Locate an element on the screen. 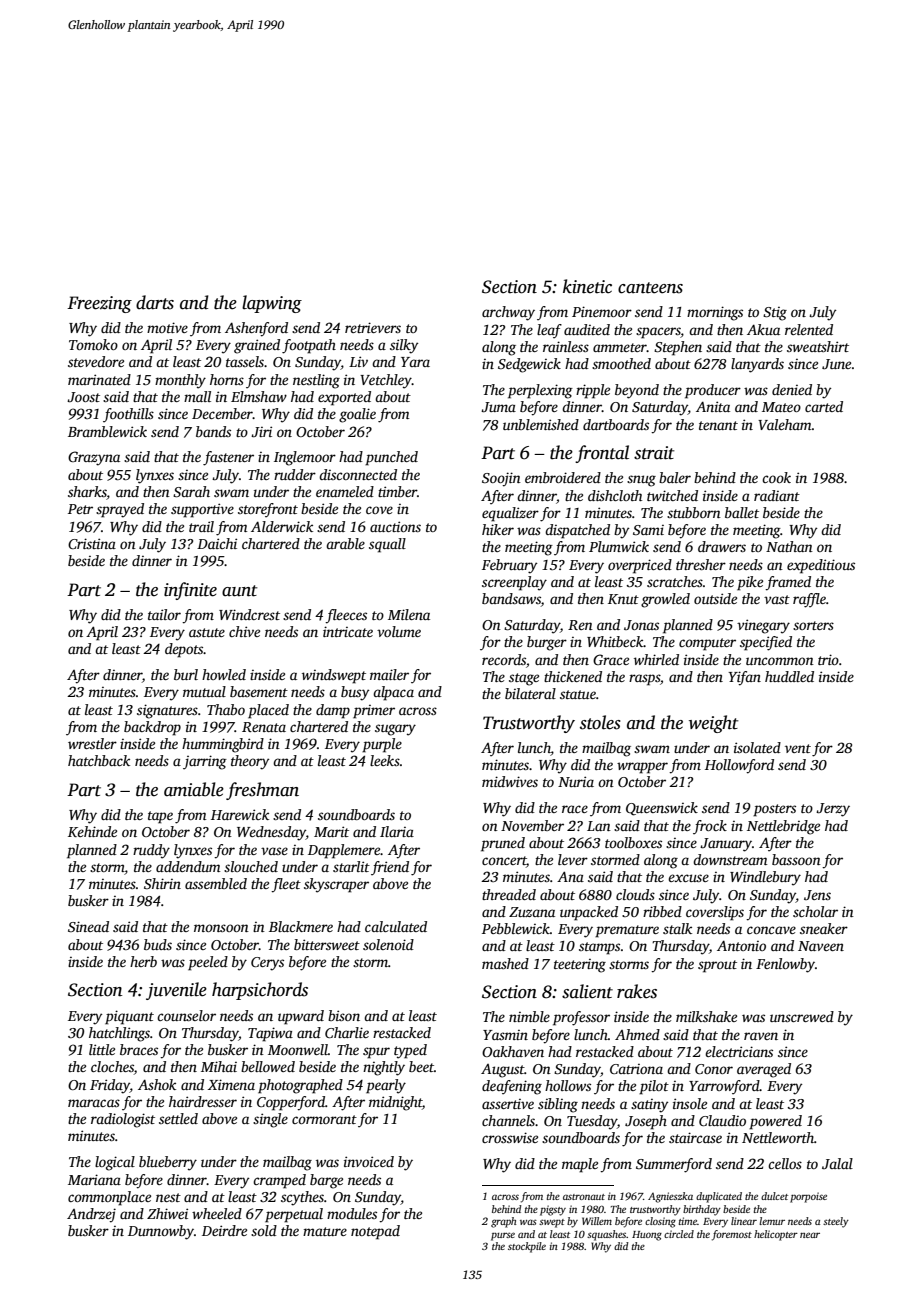  Juma is located at coordinates (498, 407).
